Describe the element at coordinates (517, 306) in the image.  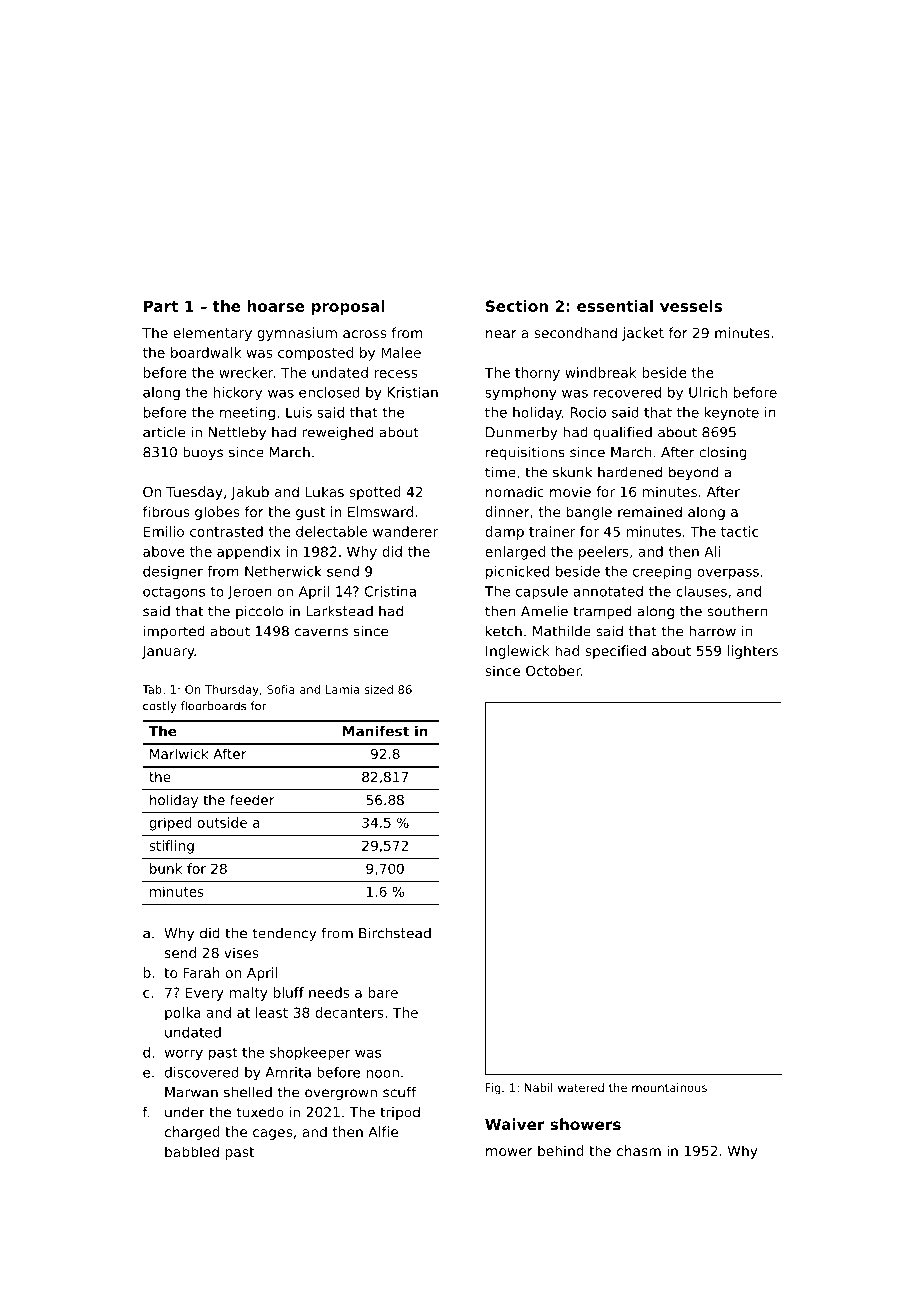
I see `Section` at that location.
